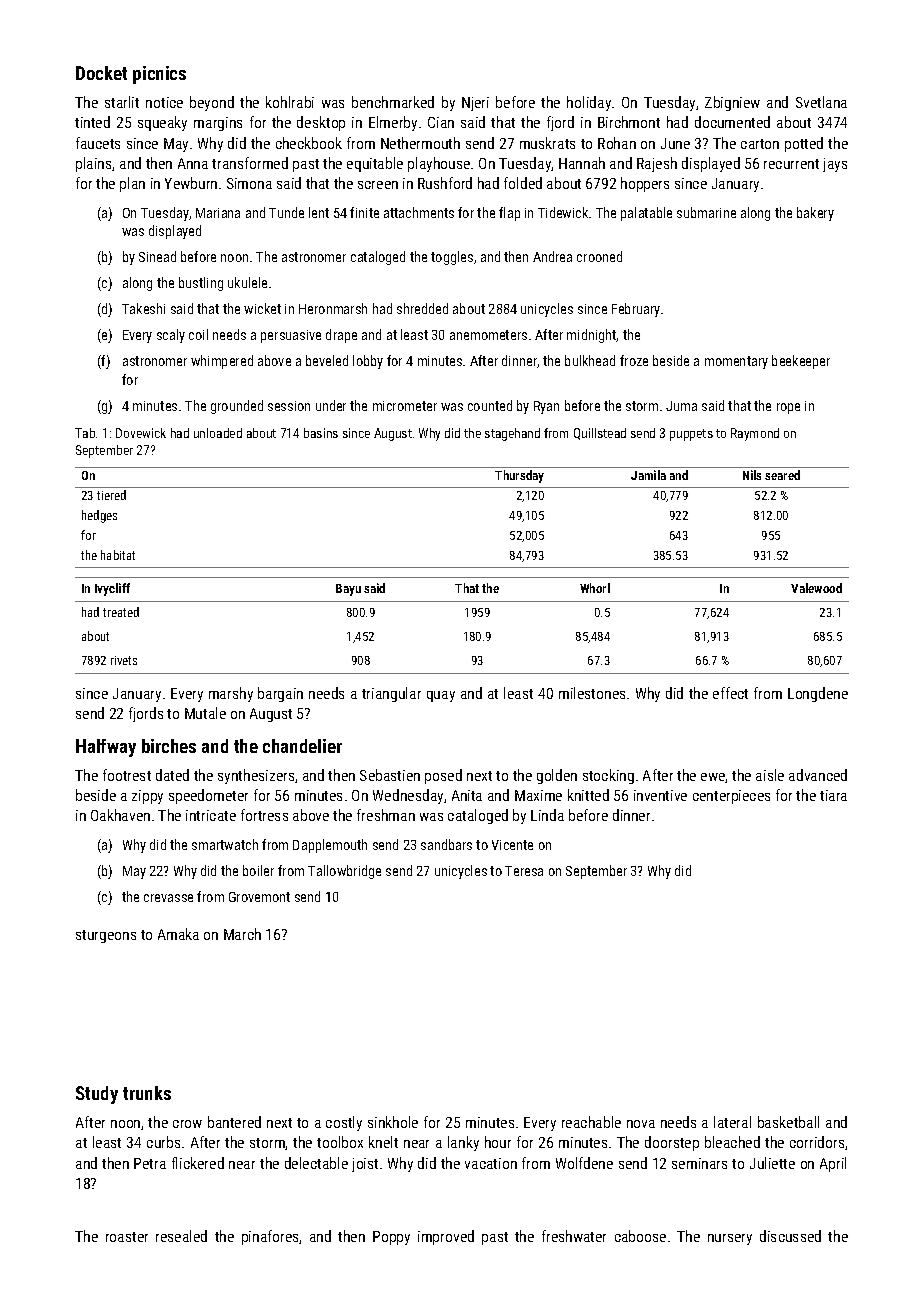  Describe the element at coordinates (660, 795) in the document. I see `inventive` at that location.
